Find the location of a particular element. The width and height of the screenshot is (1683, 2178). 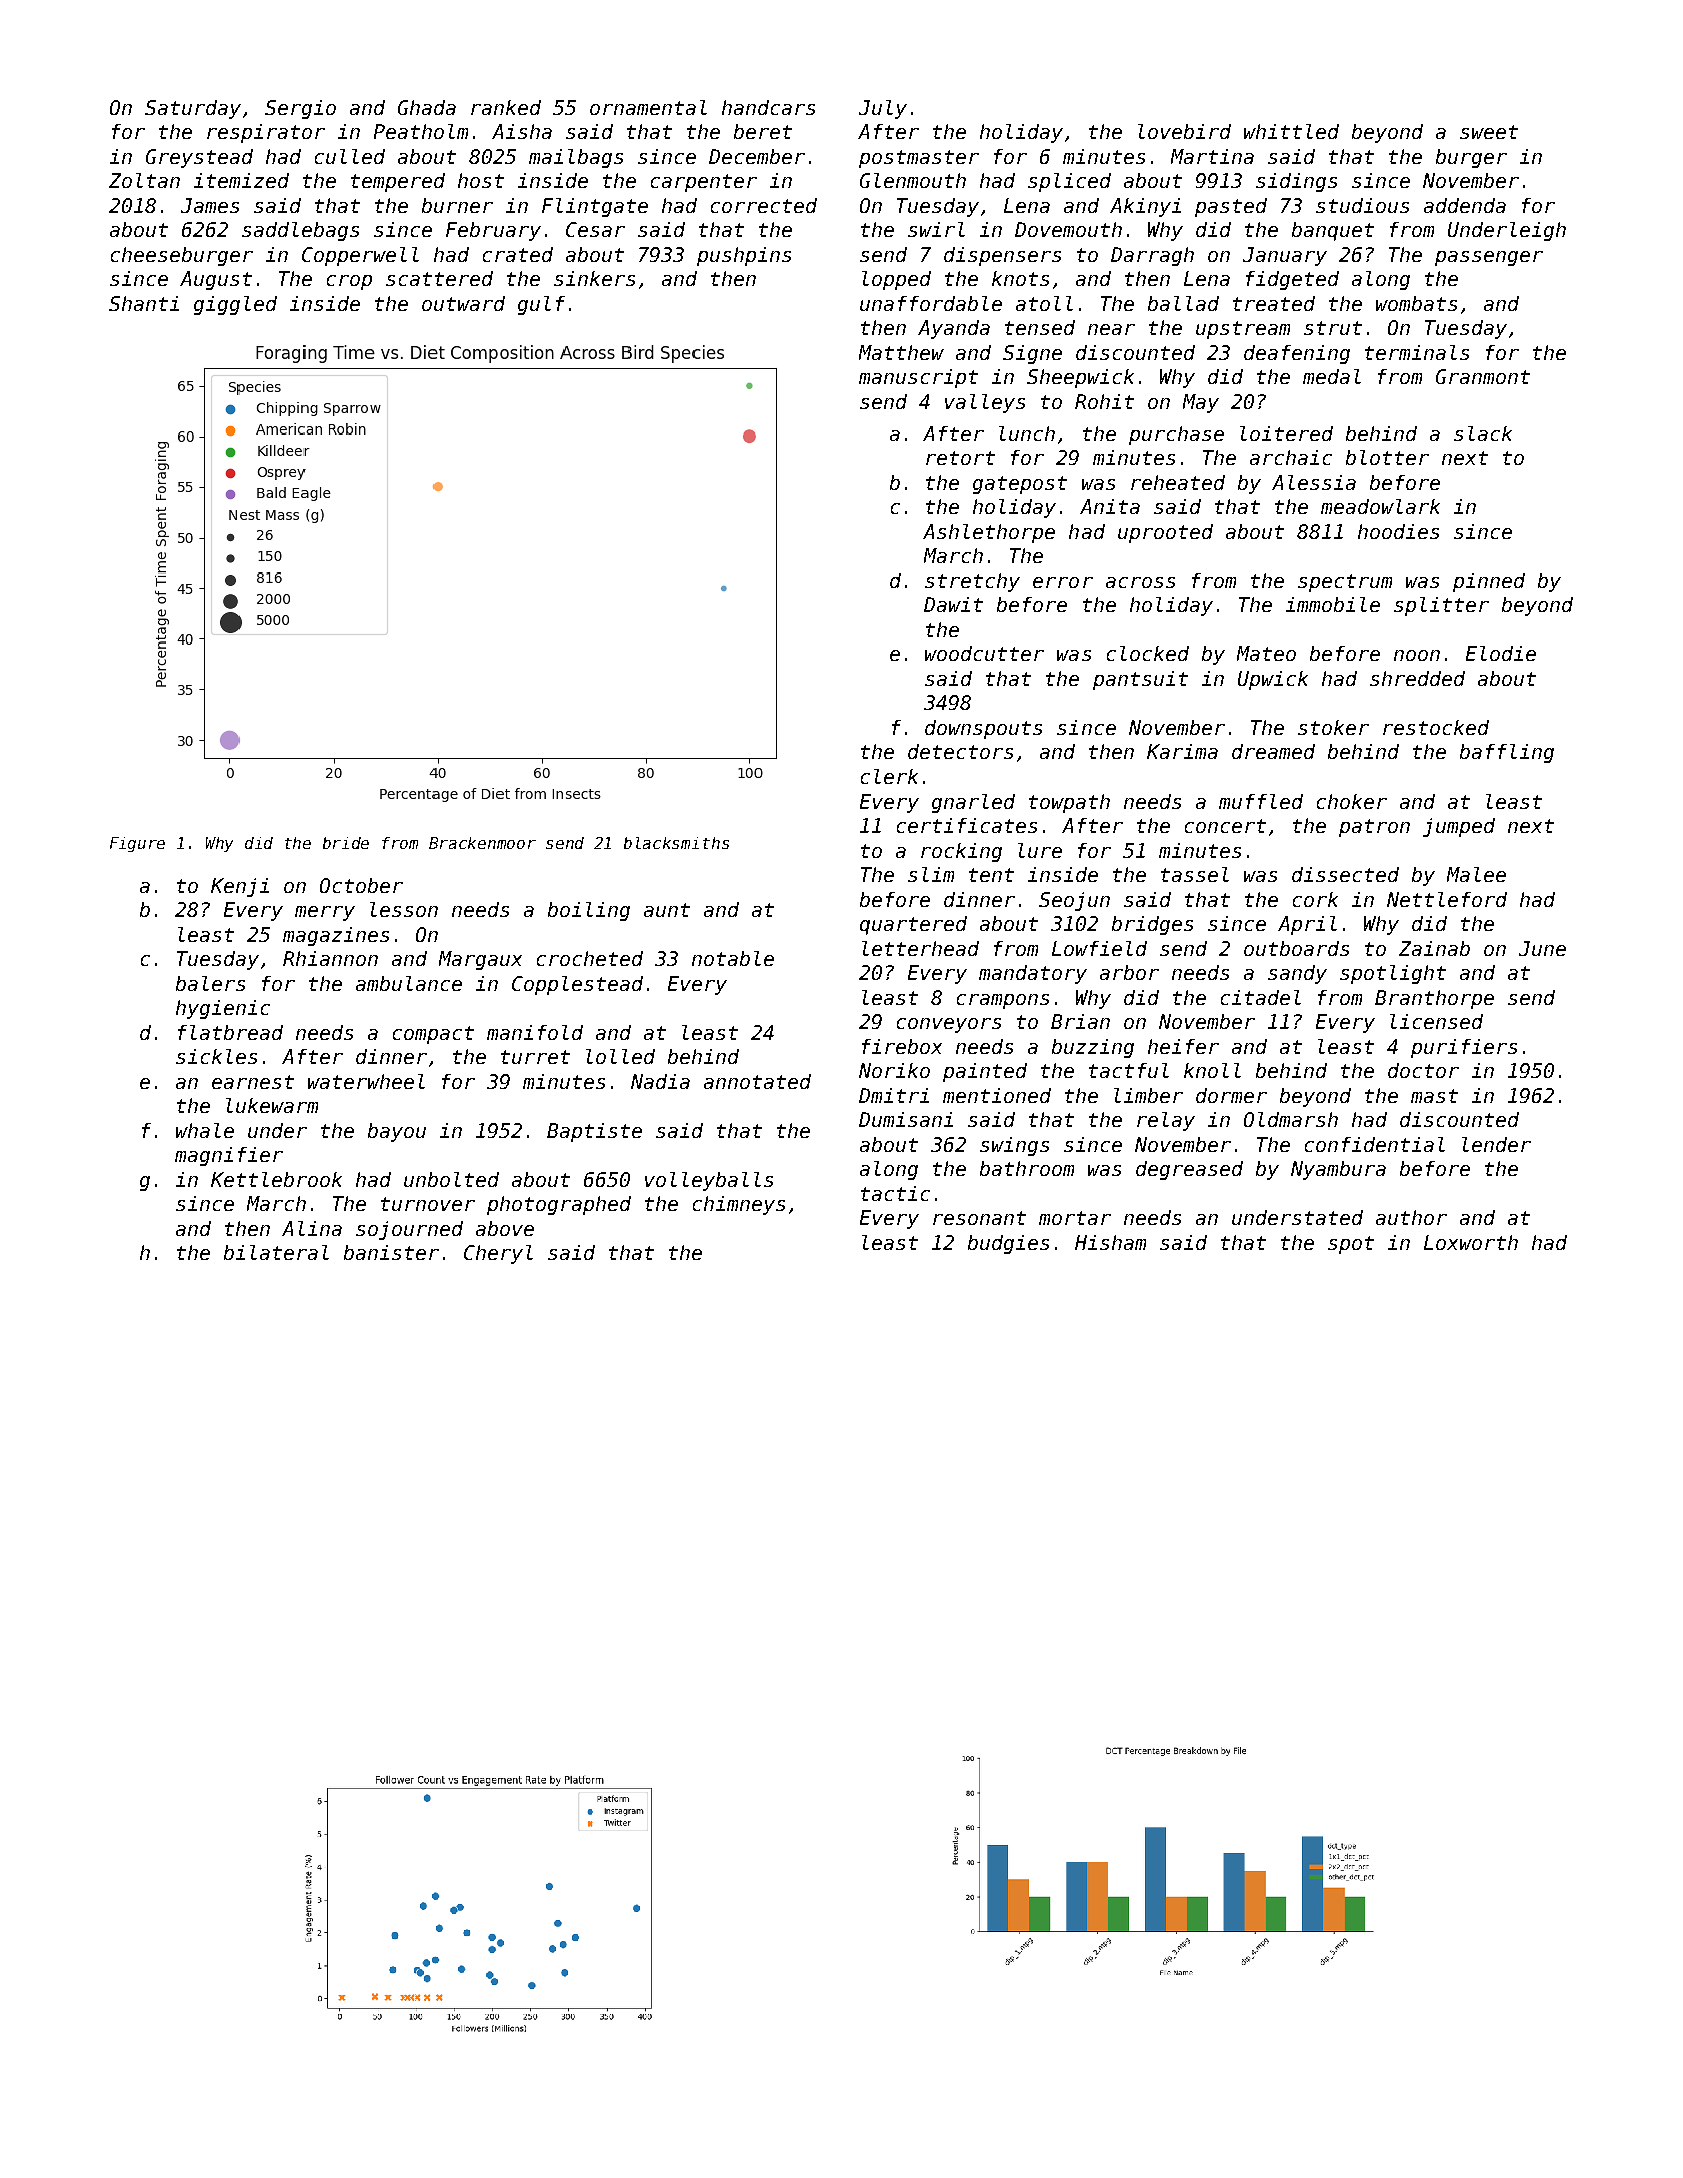

bilateral is located at coordinates (276, 1252).
